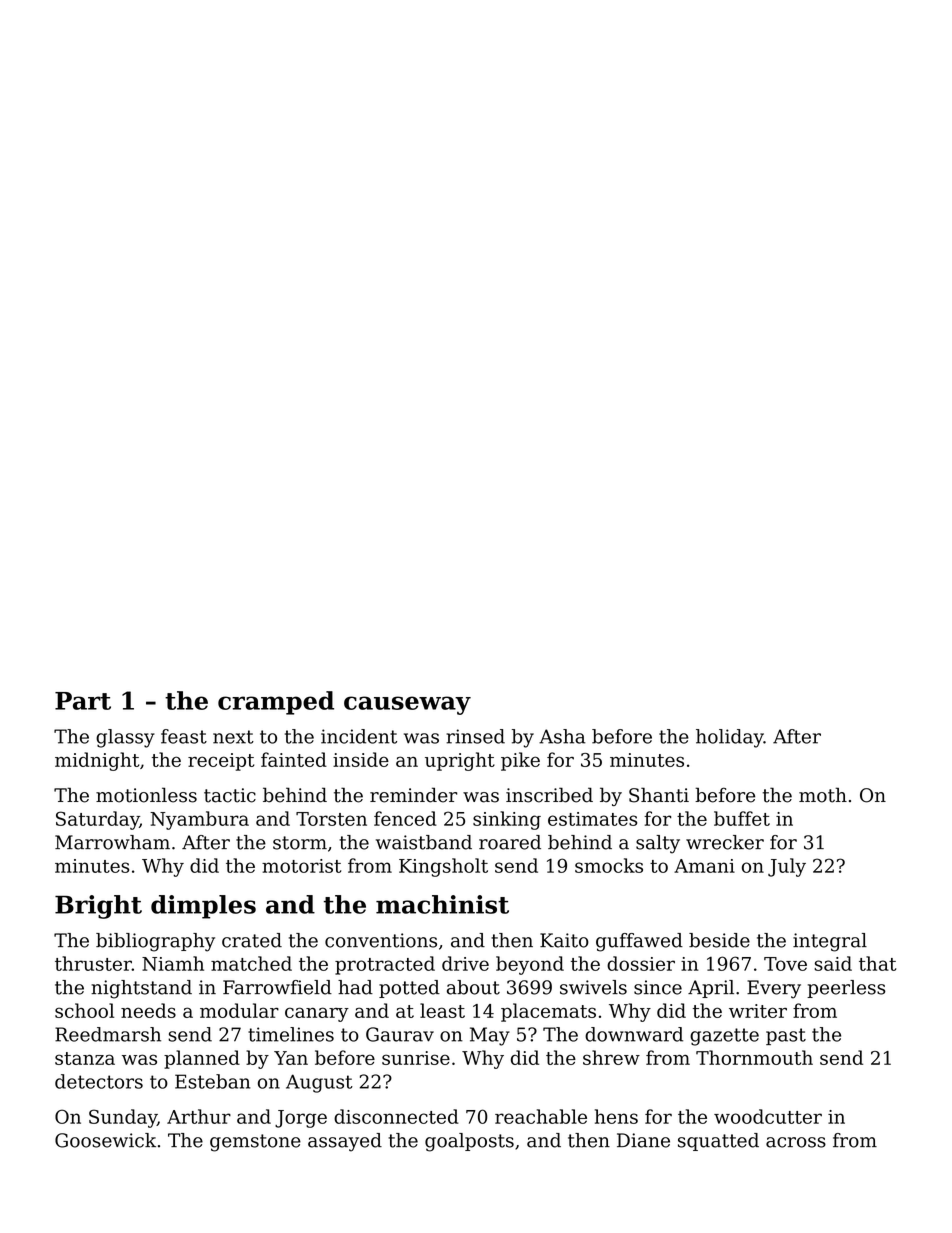 The image size is (952, 1233). I want to click on hens, so click(616, 1116).
